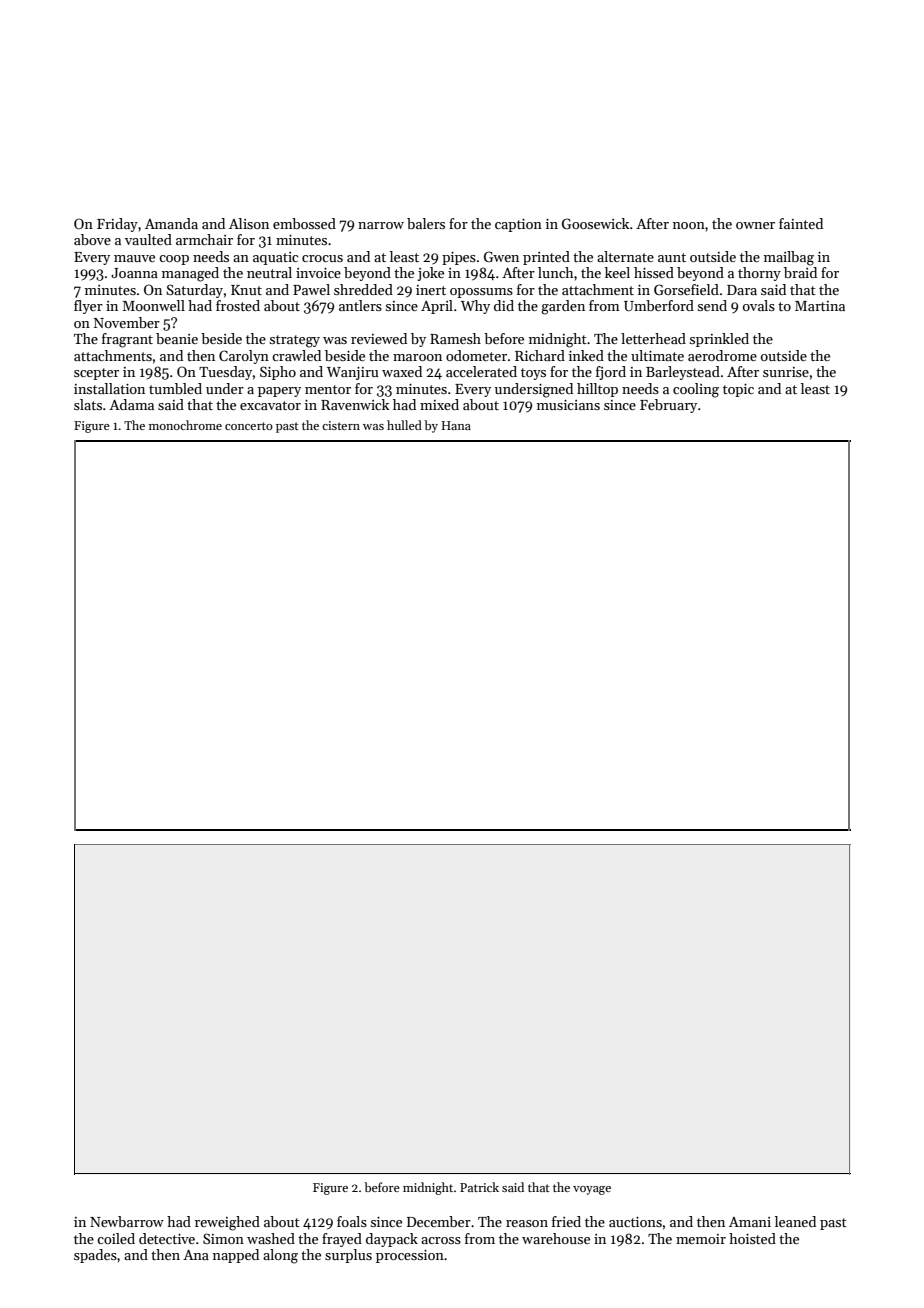  What do you see at coordinates (668, 406) in the image?
I see `February` at bounding box center [668, 406].
